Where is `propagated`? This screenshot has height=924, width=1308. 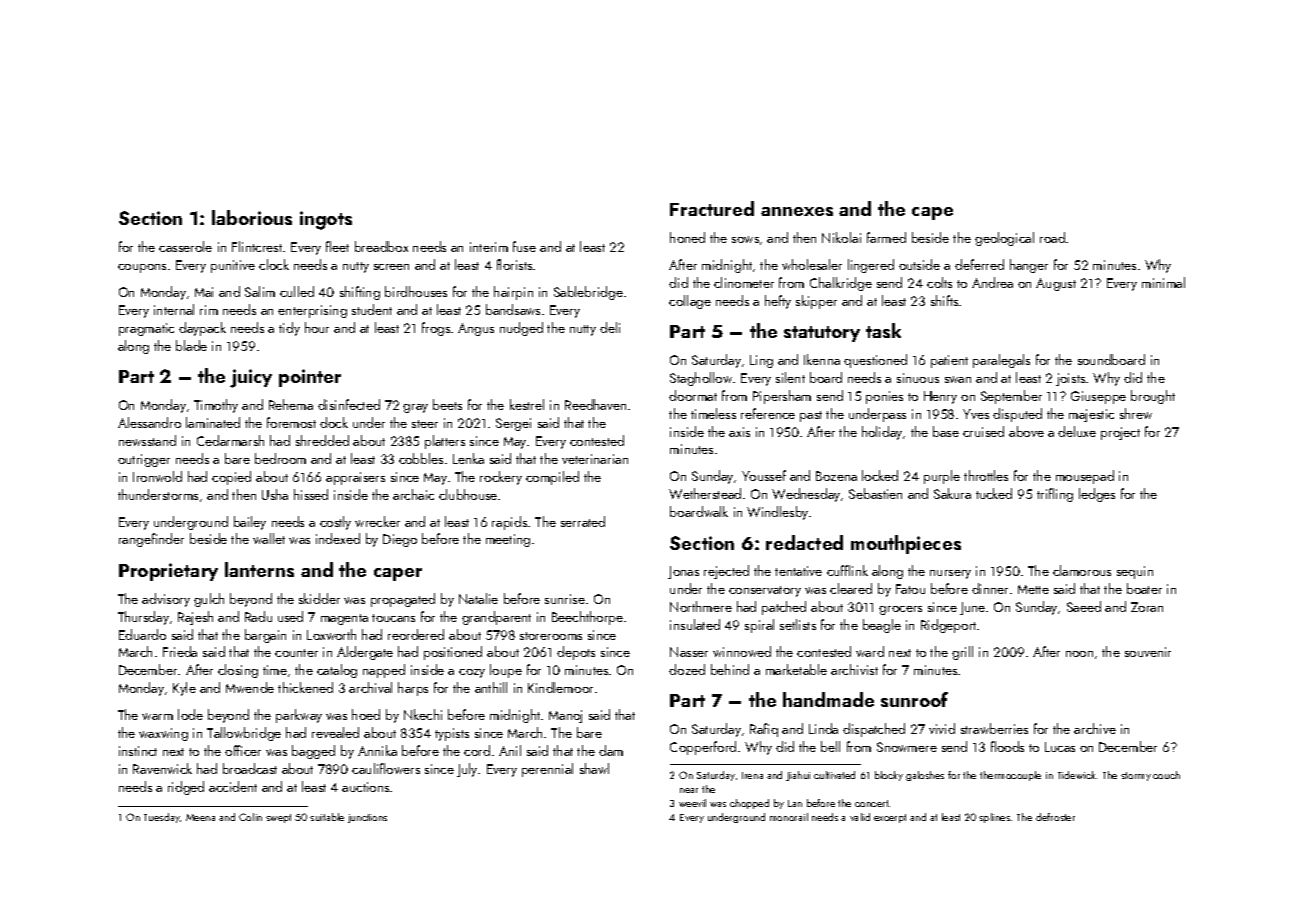 propagated is located at coordinates (403, 600).
